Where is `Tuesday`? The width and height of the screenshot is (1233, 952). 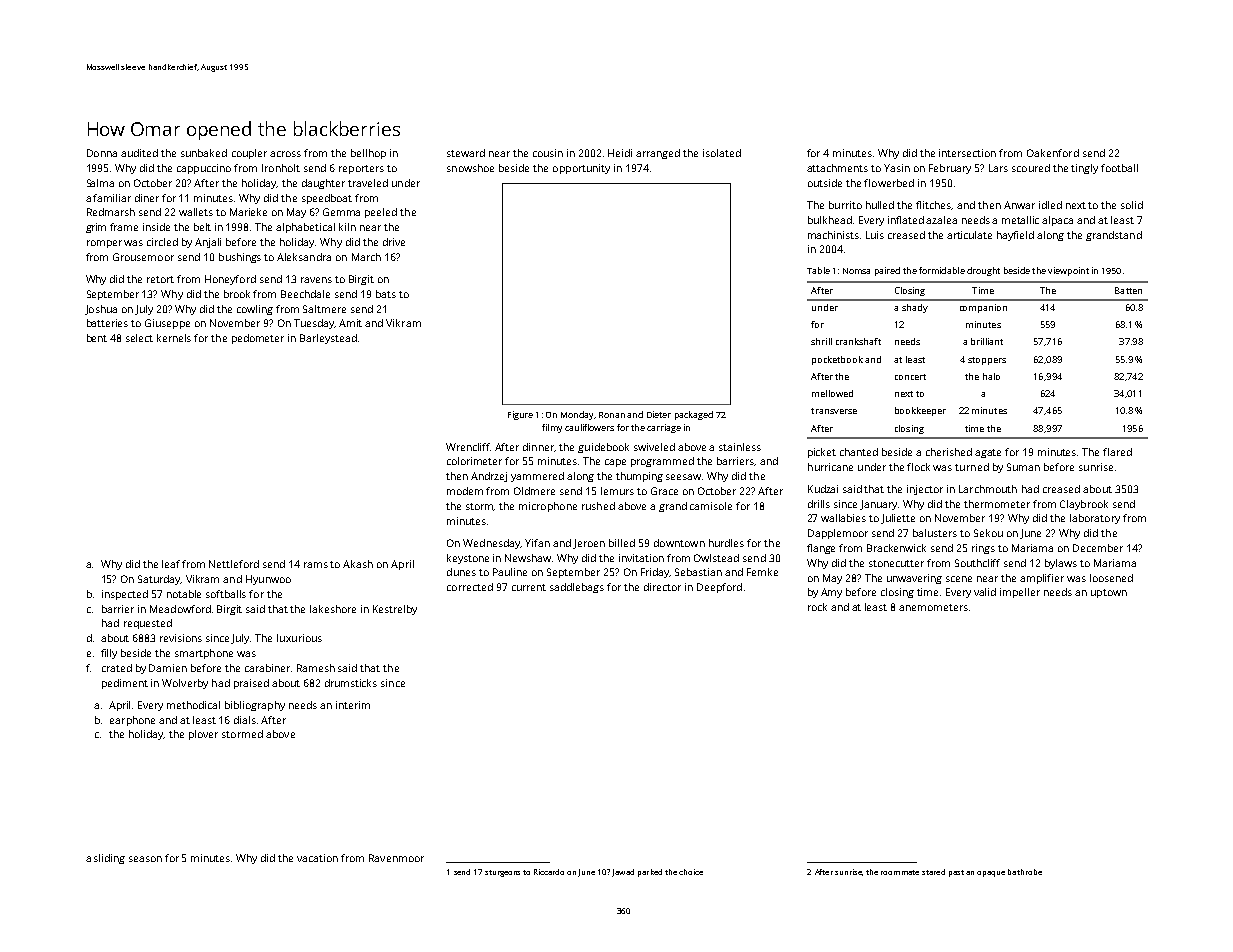
Tuesday is located at coordinates (314, 324).
